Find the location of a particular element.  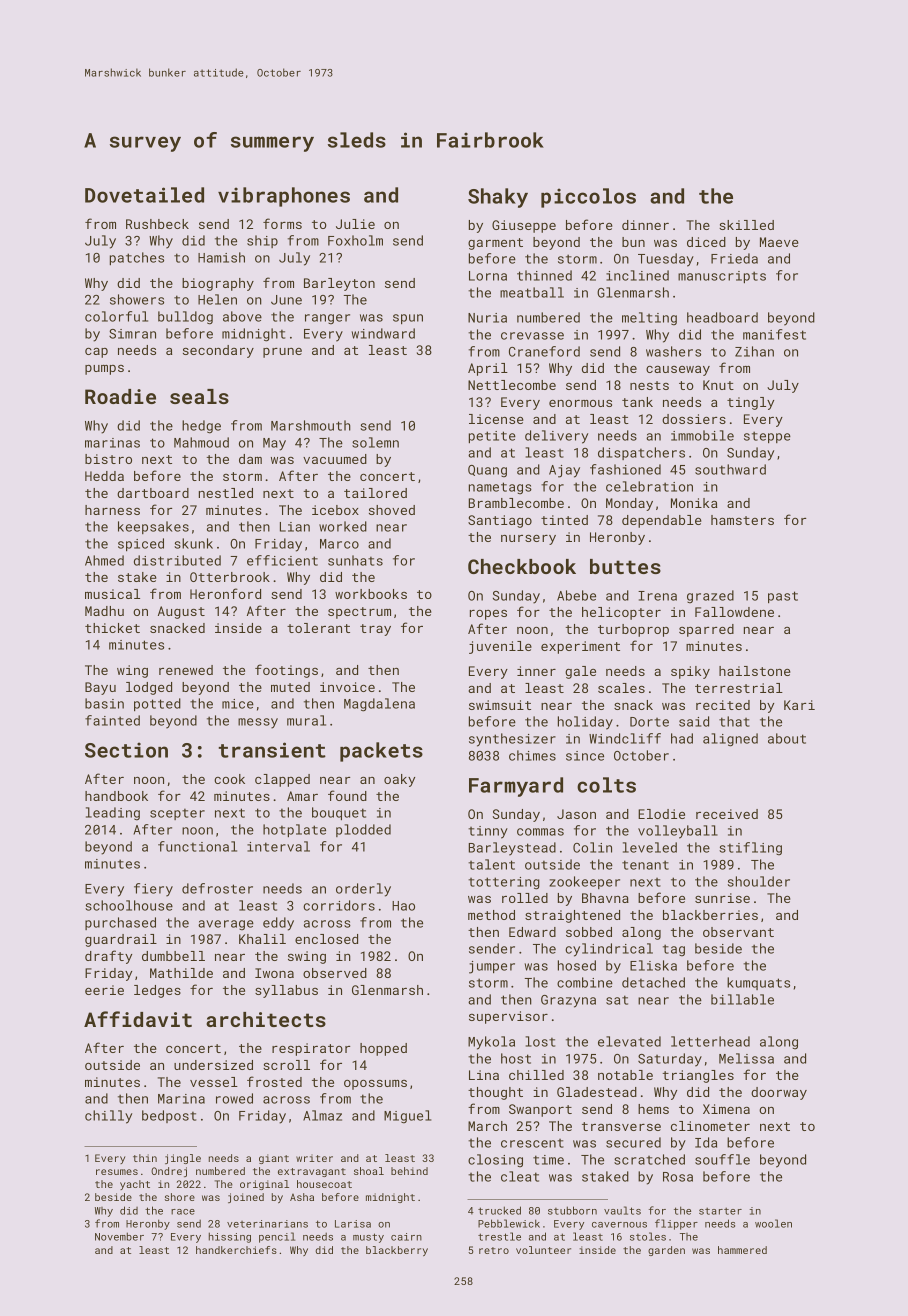

jingle is located at coordinates (183, 1159).
